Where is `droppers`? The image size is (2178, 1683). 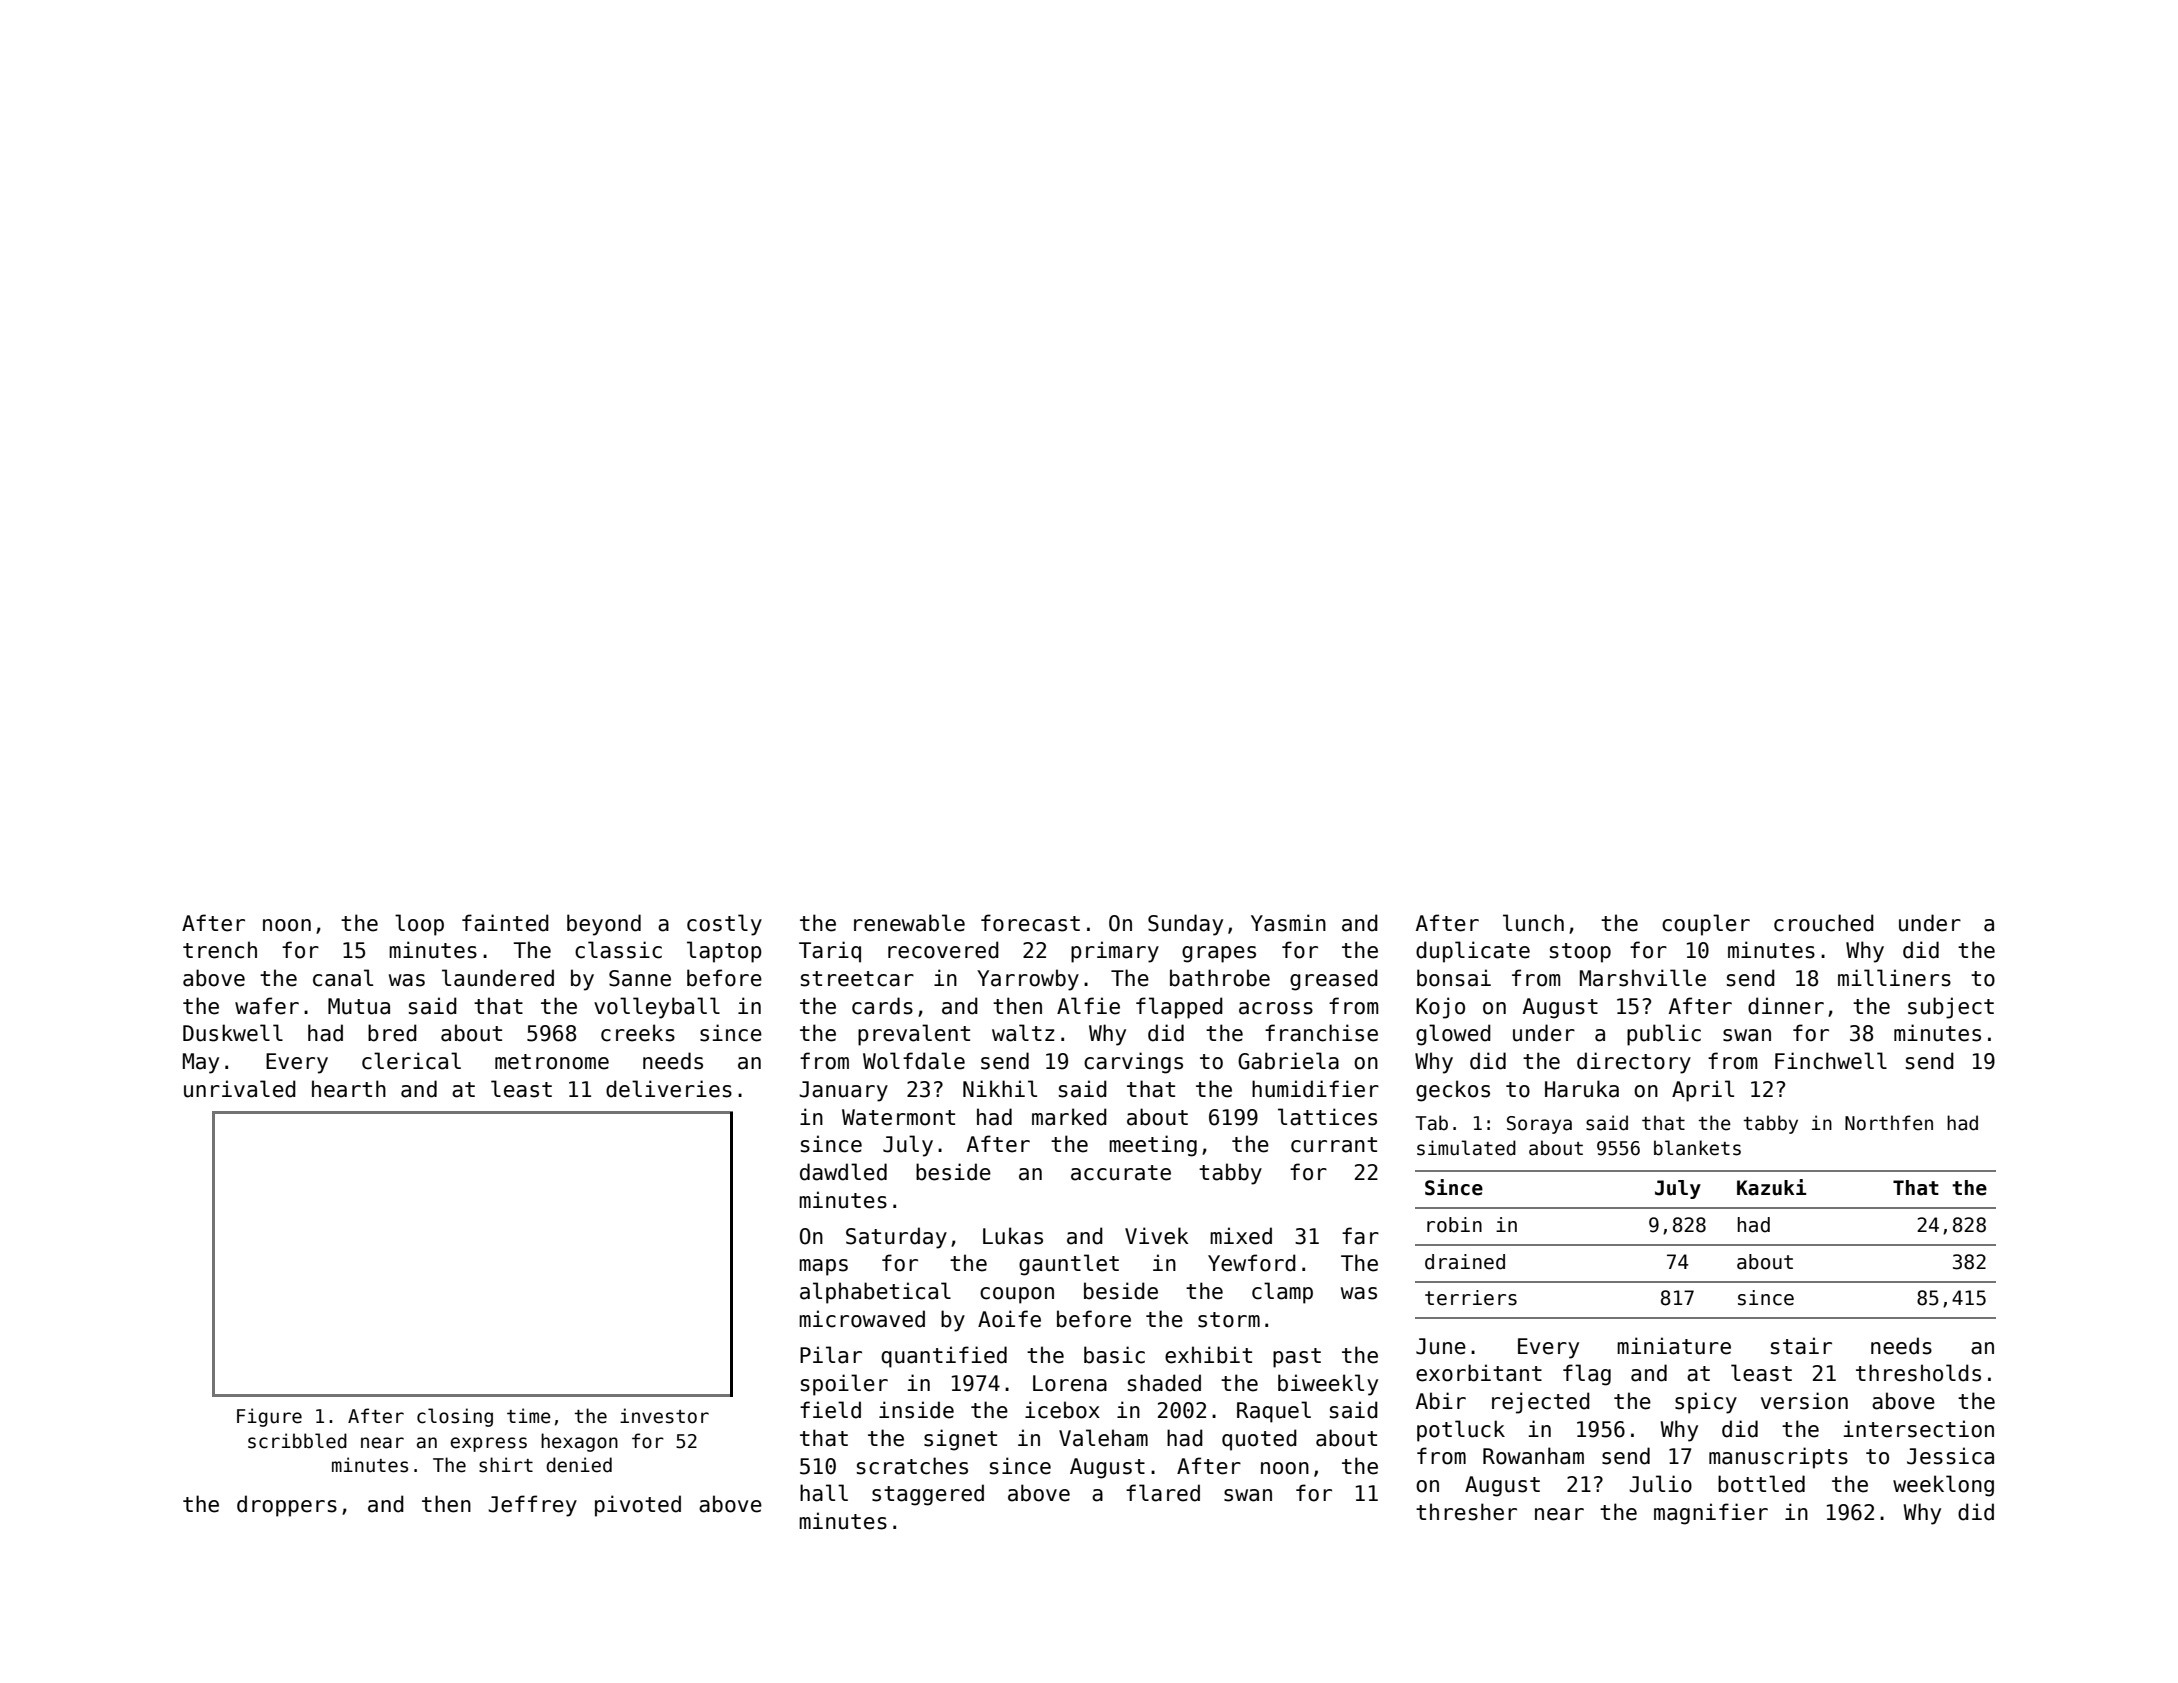
droppers is located at coordinates (287, 1506).
